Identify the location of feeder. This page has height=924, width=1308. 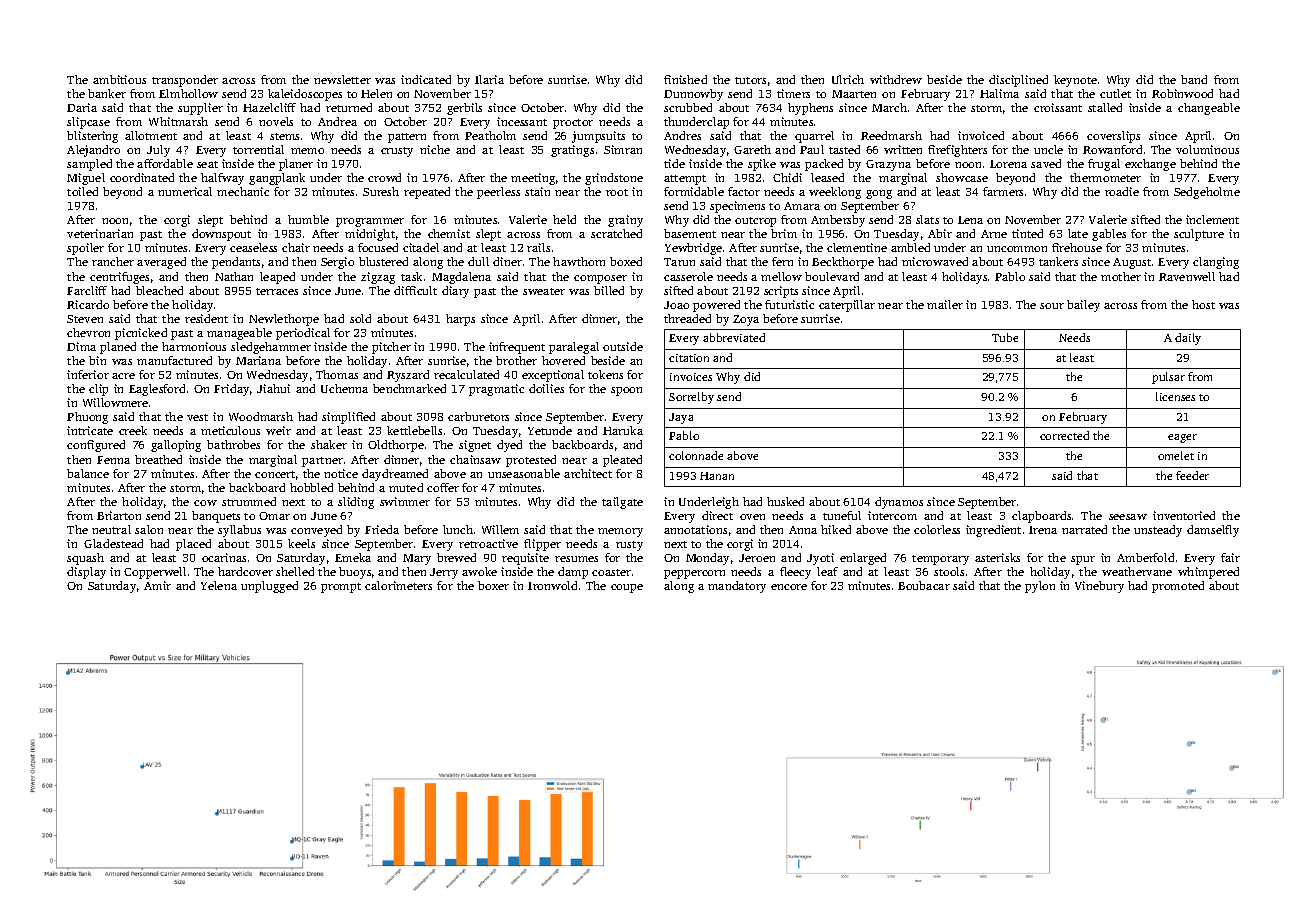
(1192, 475).
